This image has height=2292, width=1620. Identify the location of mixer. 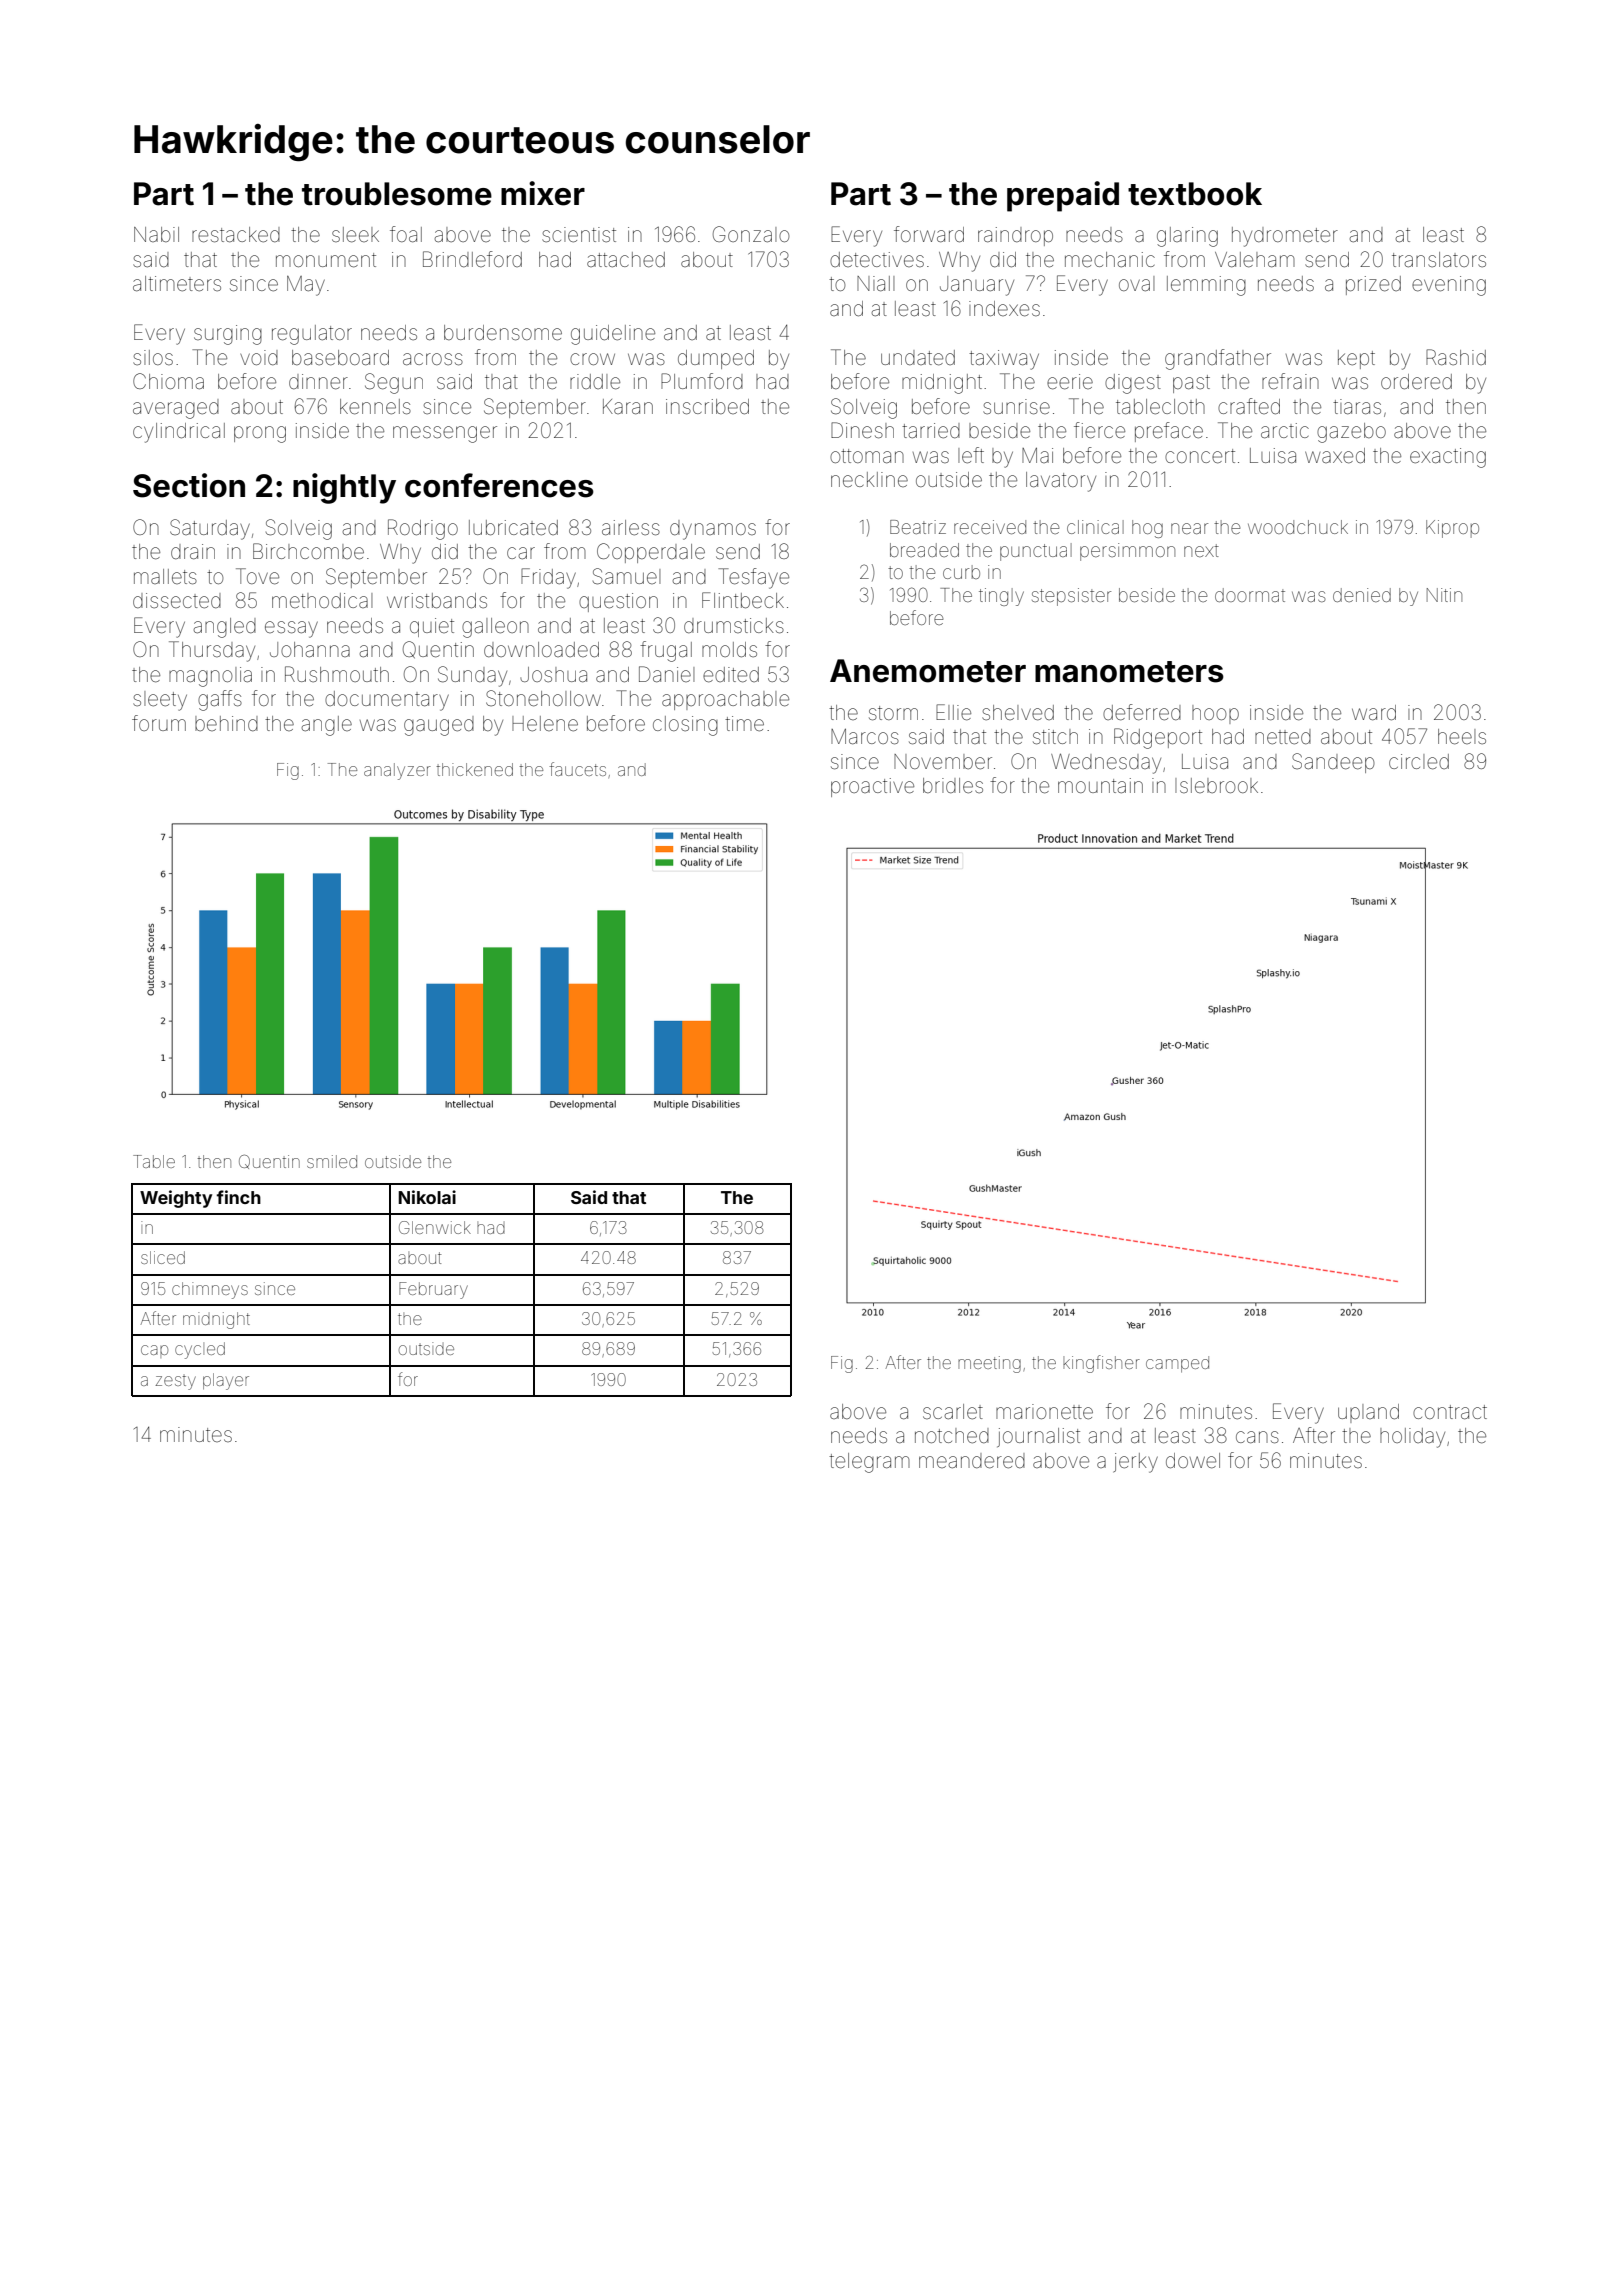
(543, 193).
